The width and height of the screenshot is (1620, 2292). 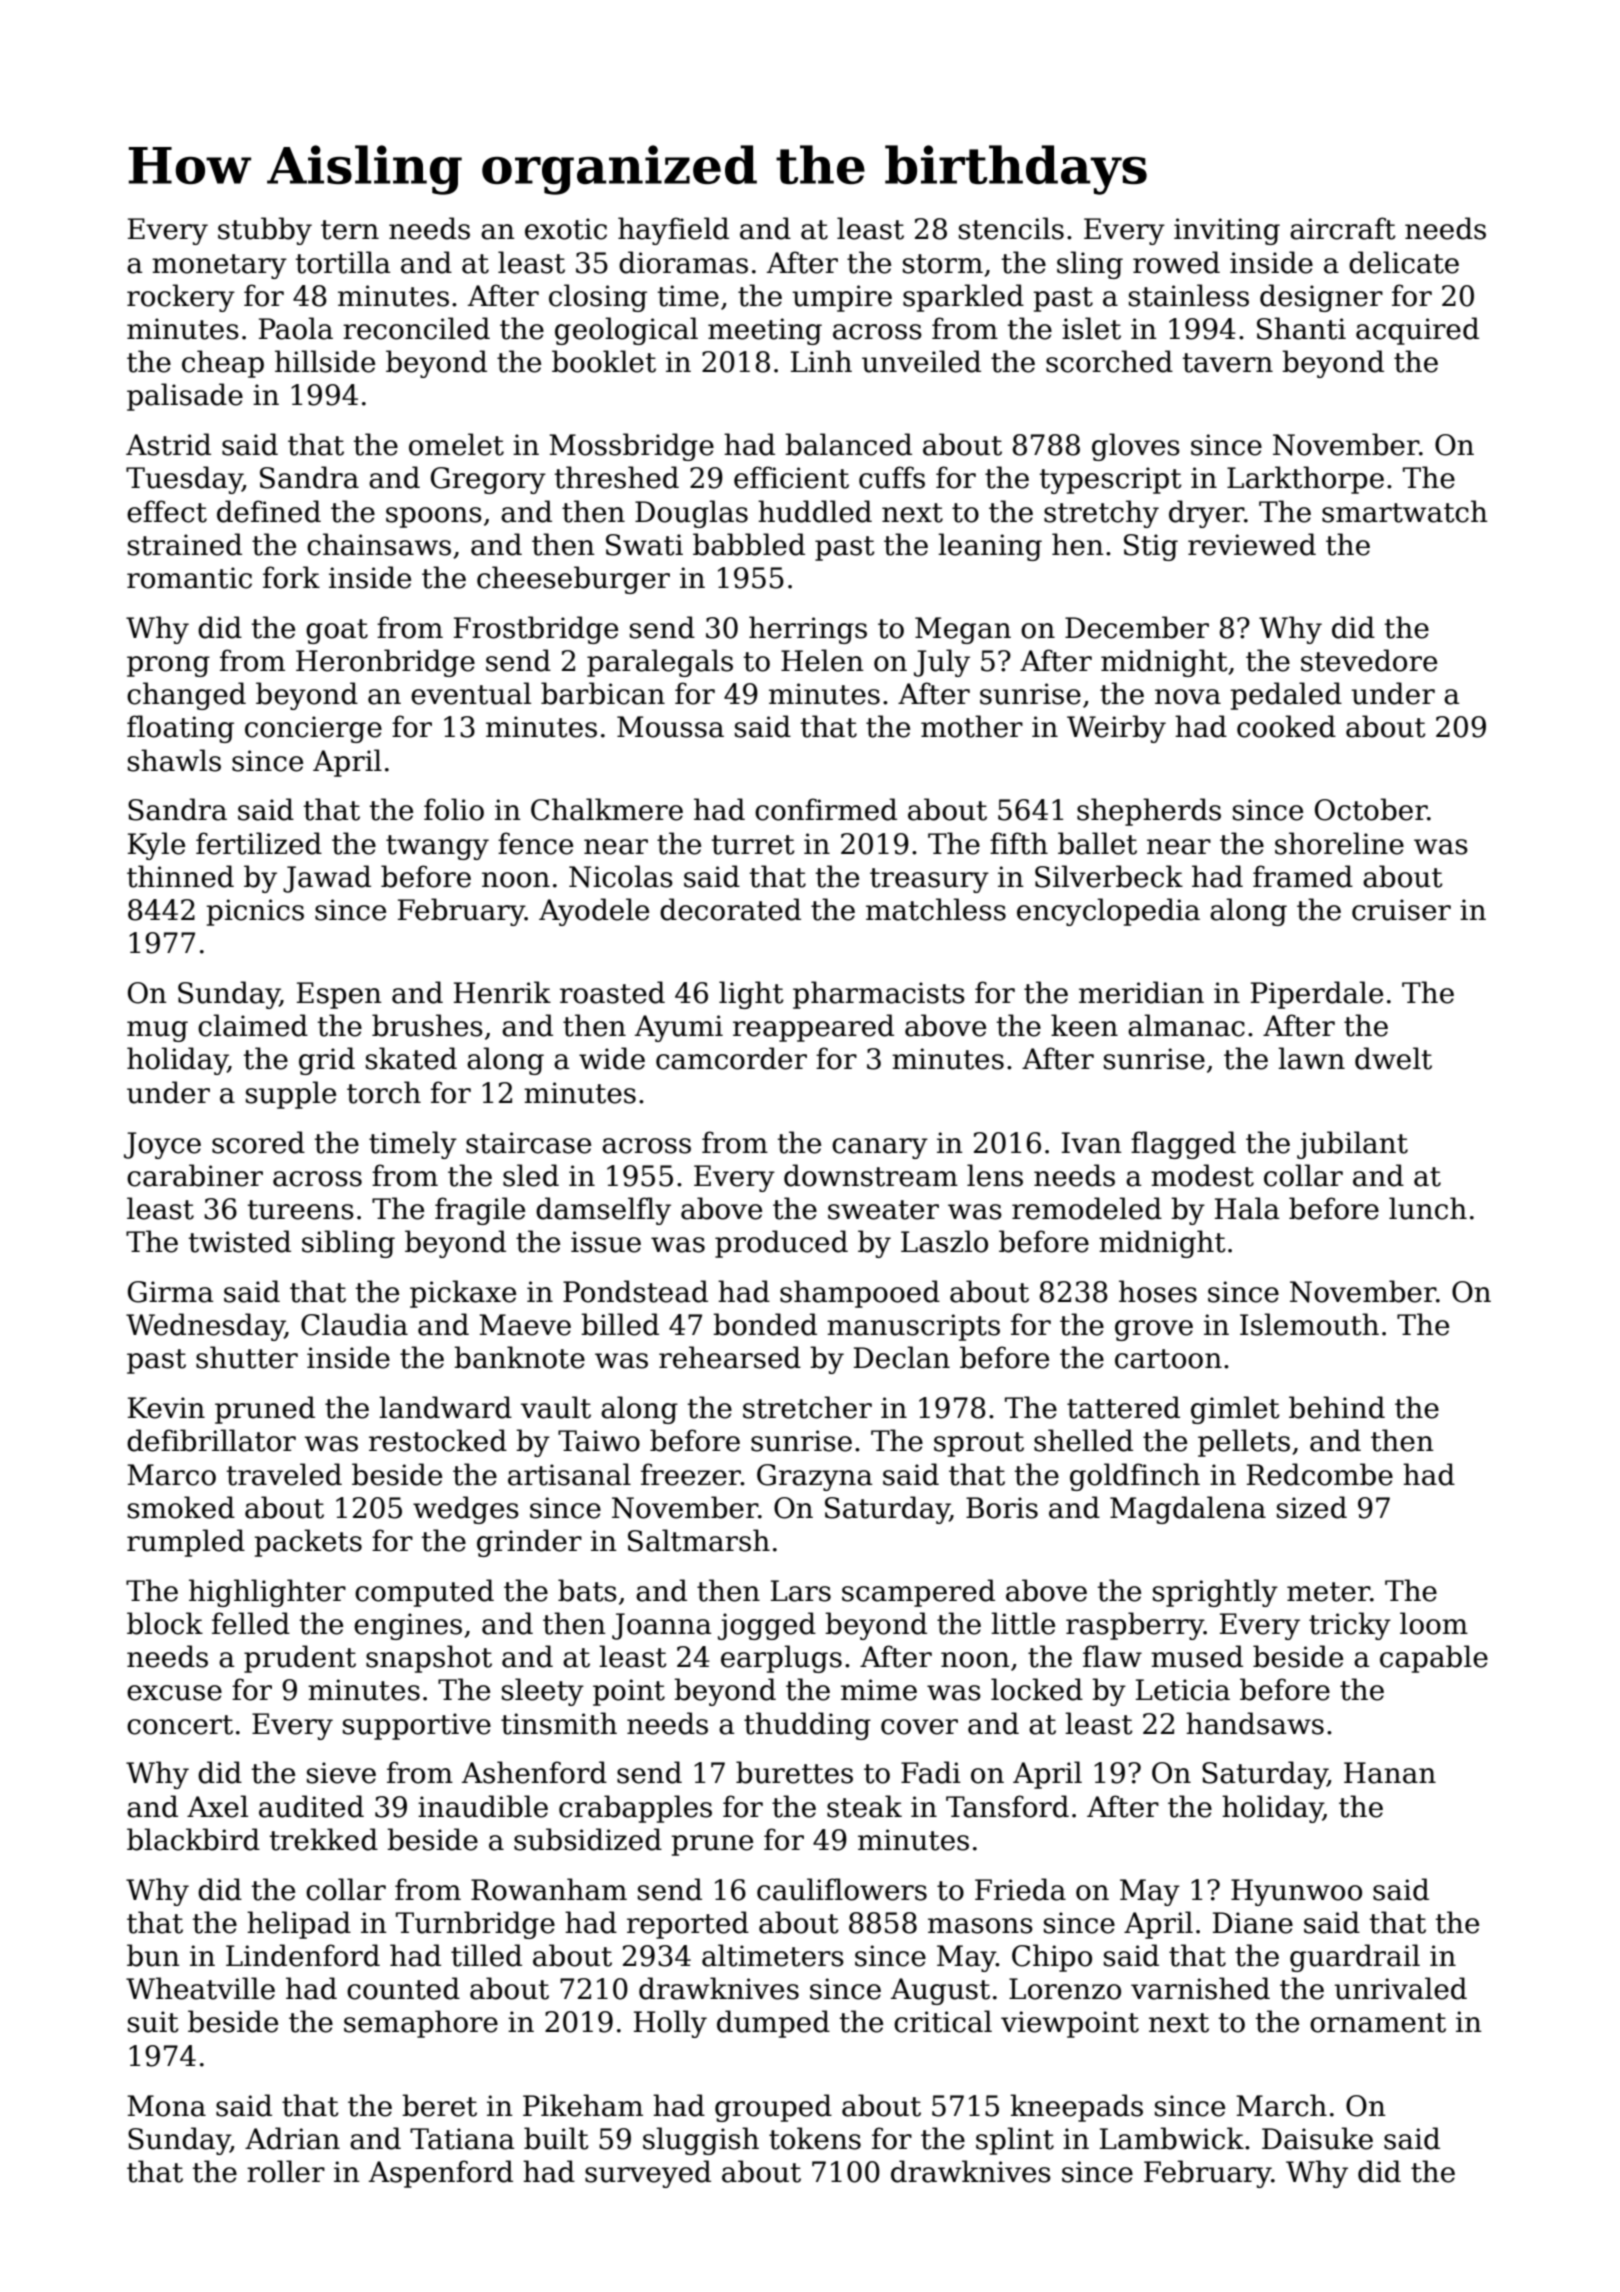 What do you see at coordinates (255, 912) in the screenshot?
I see `picnics` at bounding box center [255, 912].
